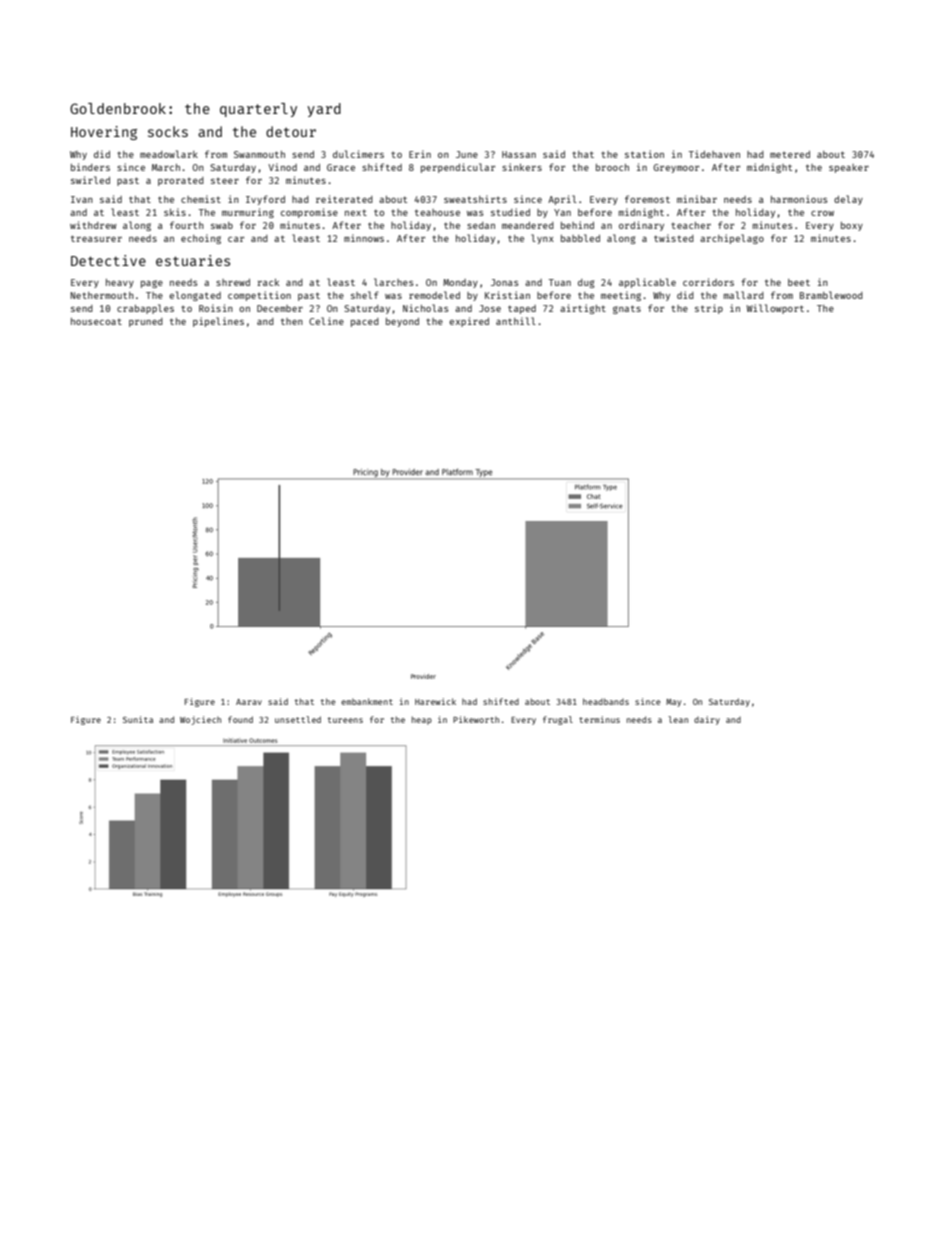  What do you see at coordinates (200, 720) in the screenshot?
I see `Wojciech` at bounding box center [200, 720].
